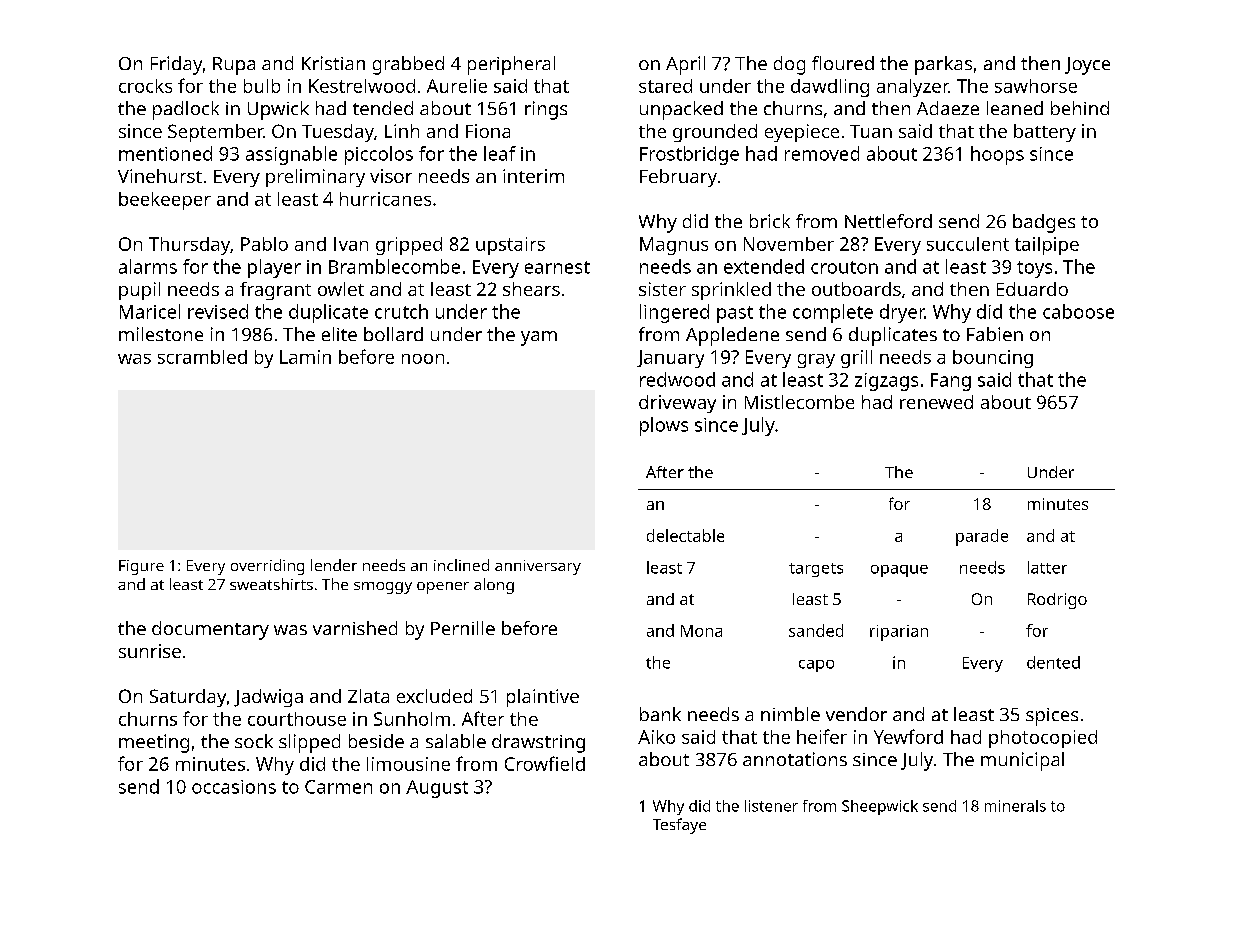 The image size is (1233, 952). I want to click on parkas, so click(943, 65).
